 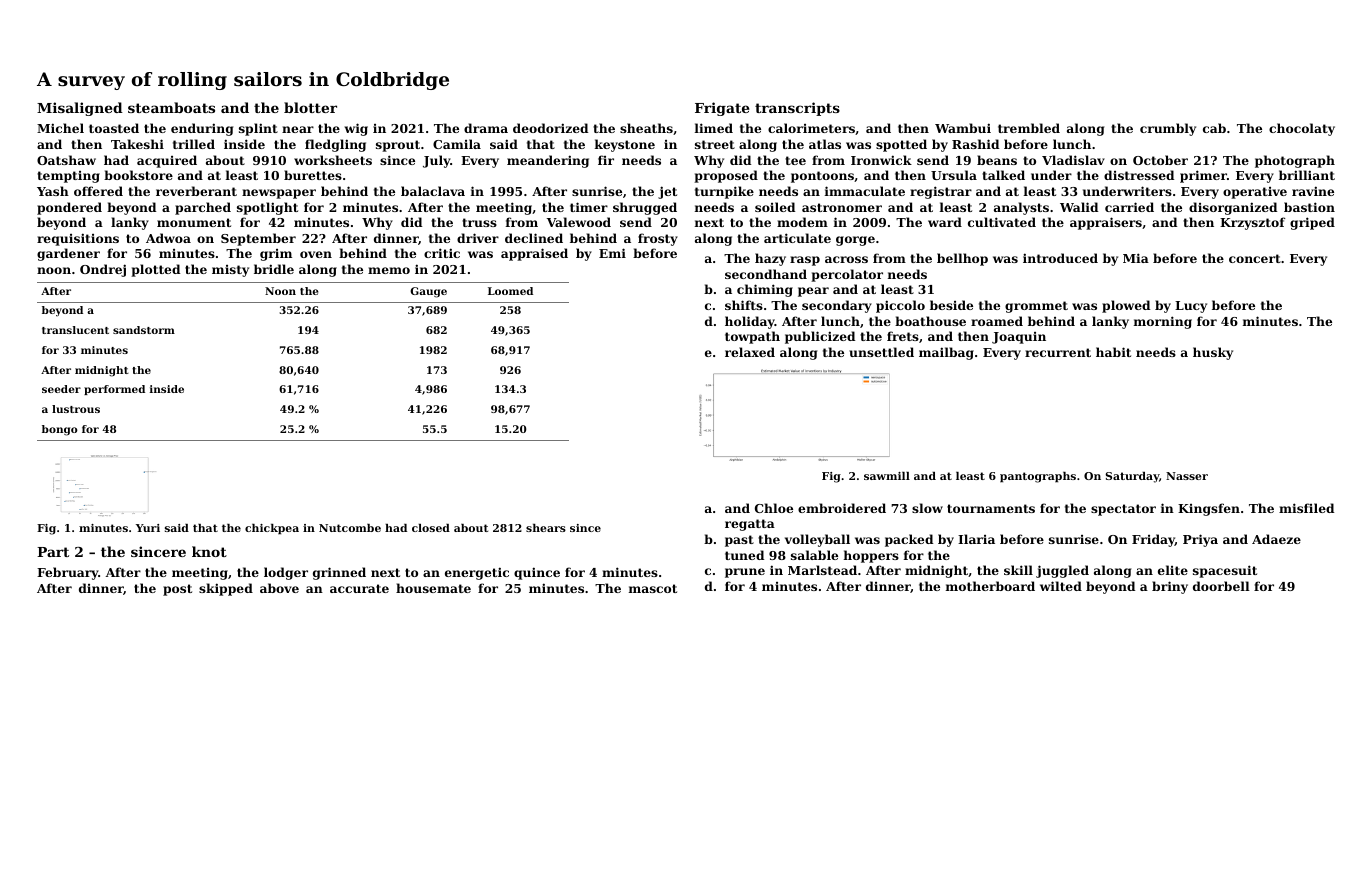 What do you see at coordinates (148, 528) in the page?
I see `Yuri` at bounding box center [148, 528].
